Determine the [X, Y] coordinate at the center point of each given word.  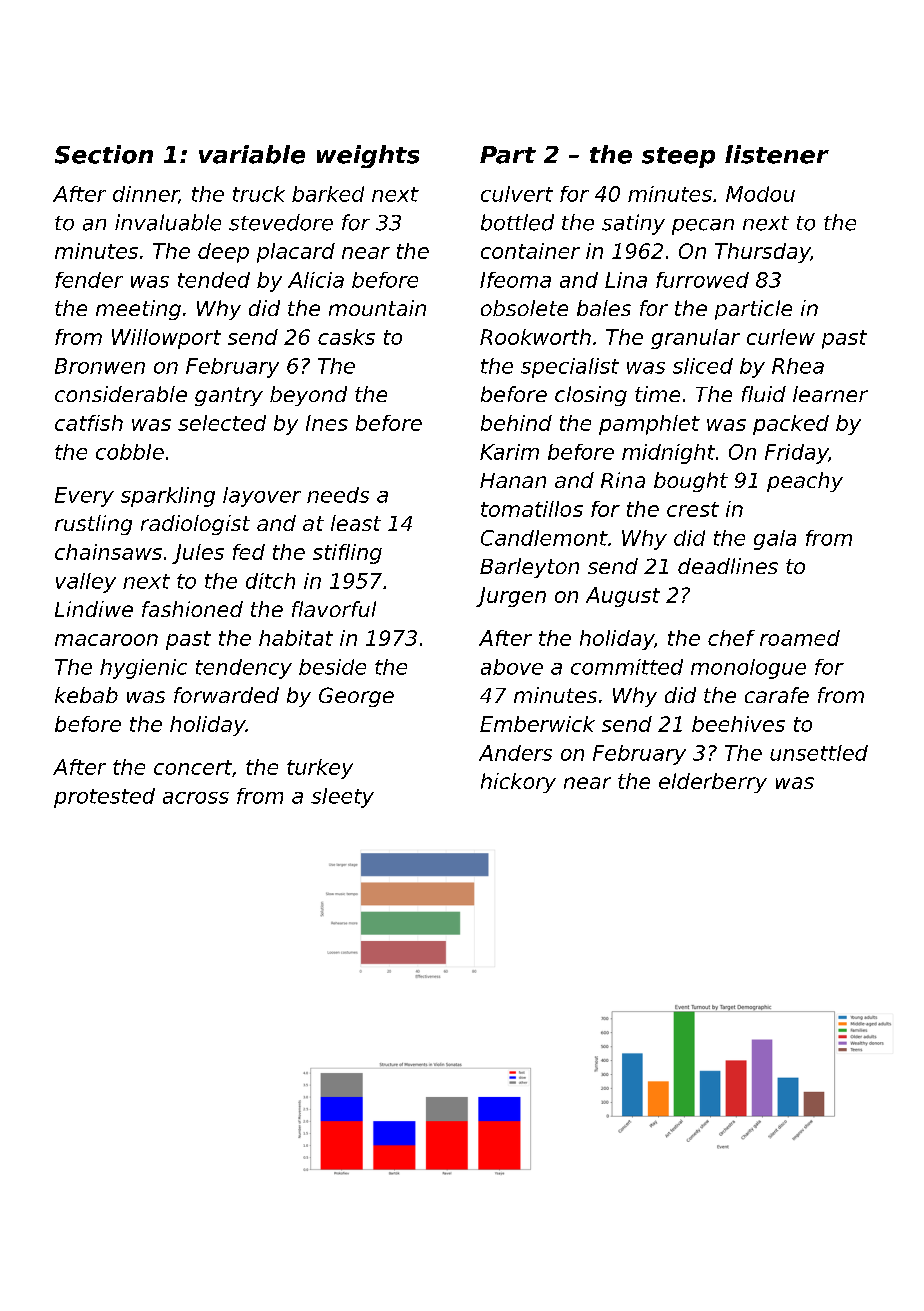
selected [222, 423]
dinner [146, 195]
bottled [517, 222]
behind [516, 423]
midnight [668, 454]
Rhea [798, 366]
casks [346, 337]
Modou [760, 194]
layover [262, 497]
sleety [342, 798]
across [196, 798]
